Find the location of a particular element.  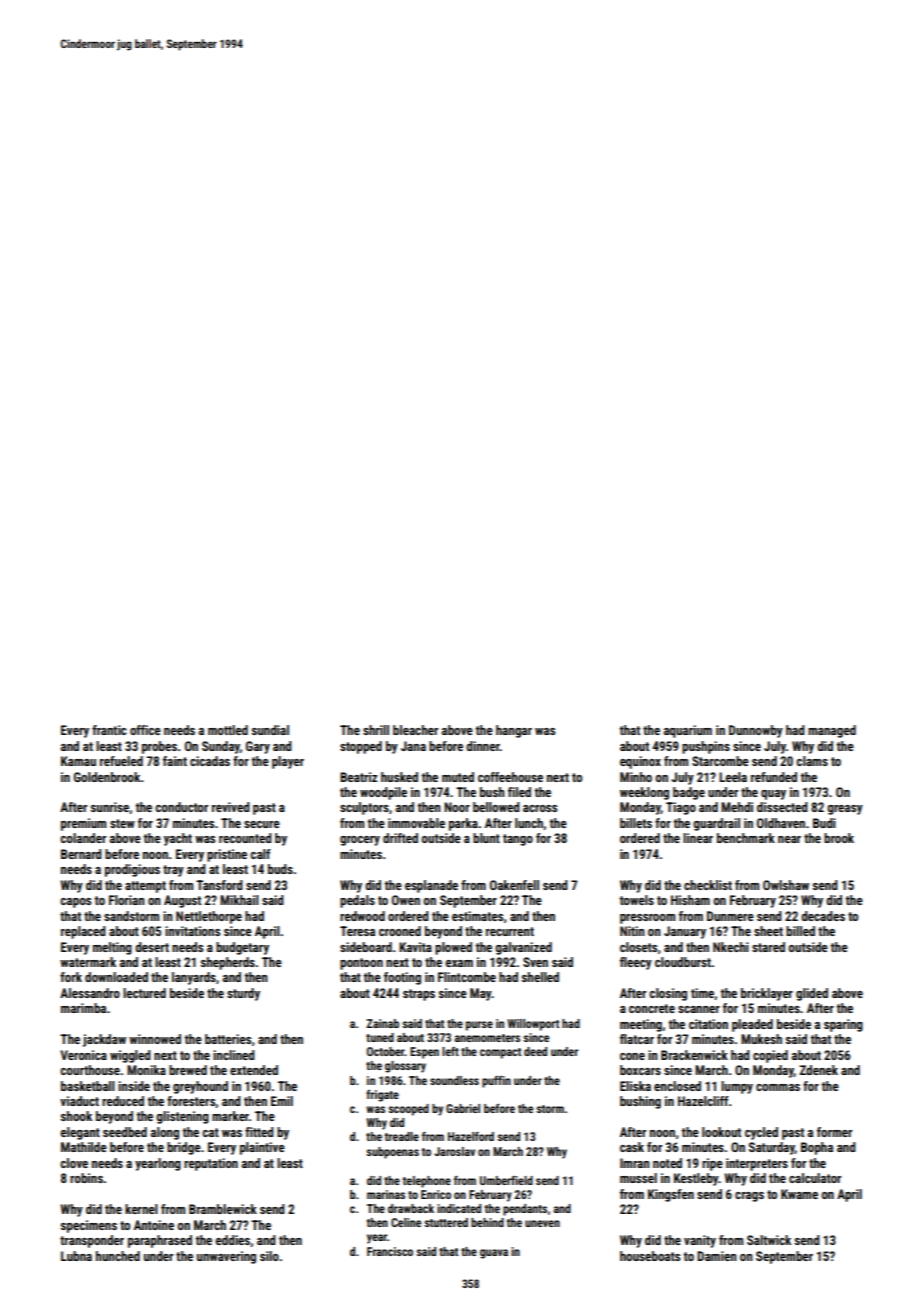

courthouse is located at coordinates (90, 1070).
